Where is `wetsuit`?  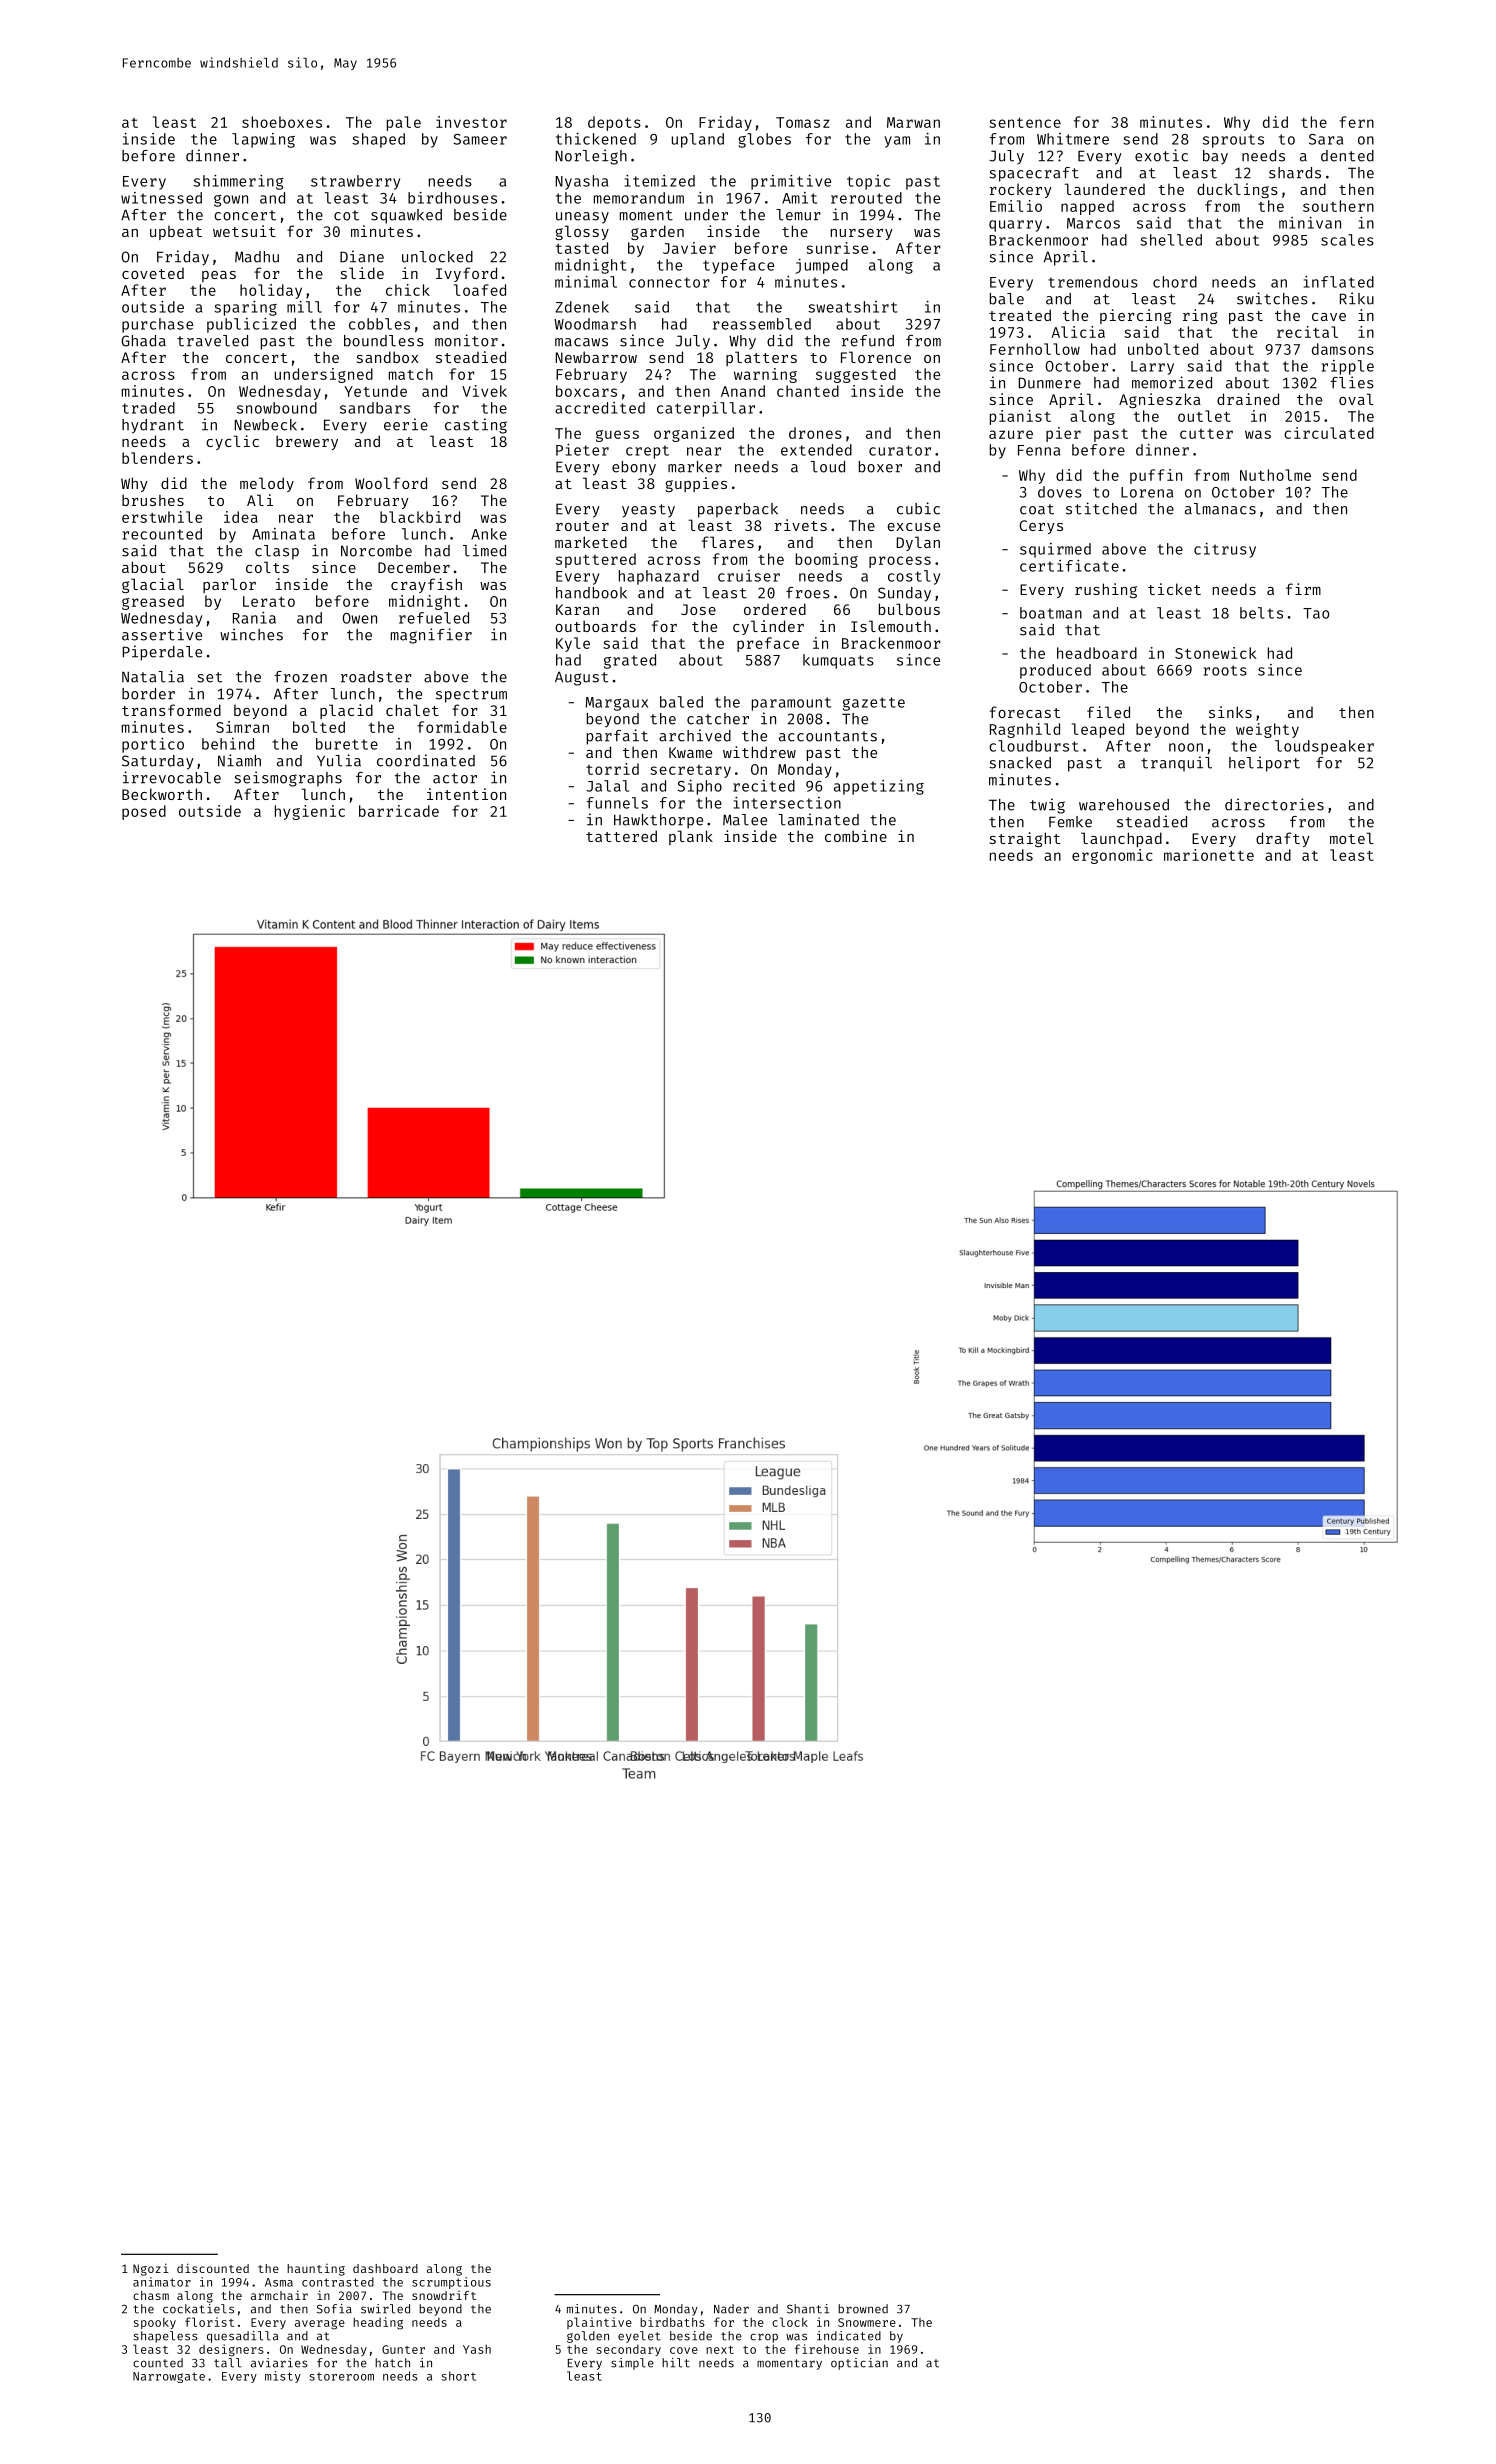
wetsuit is located at coordinates (244, 231).
